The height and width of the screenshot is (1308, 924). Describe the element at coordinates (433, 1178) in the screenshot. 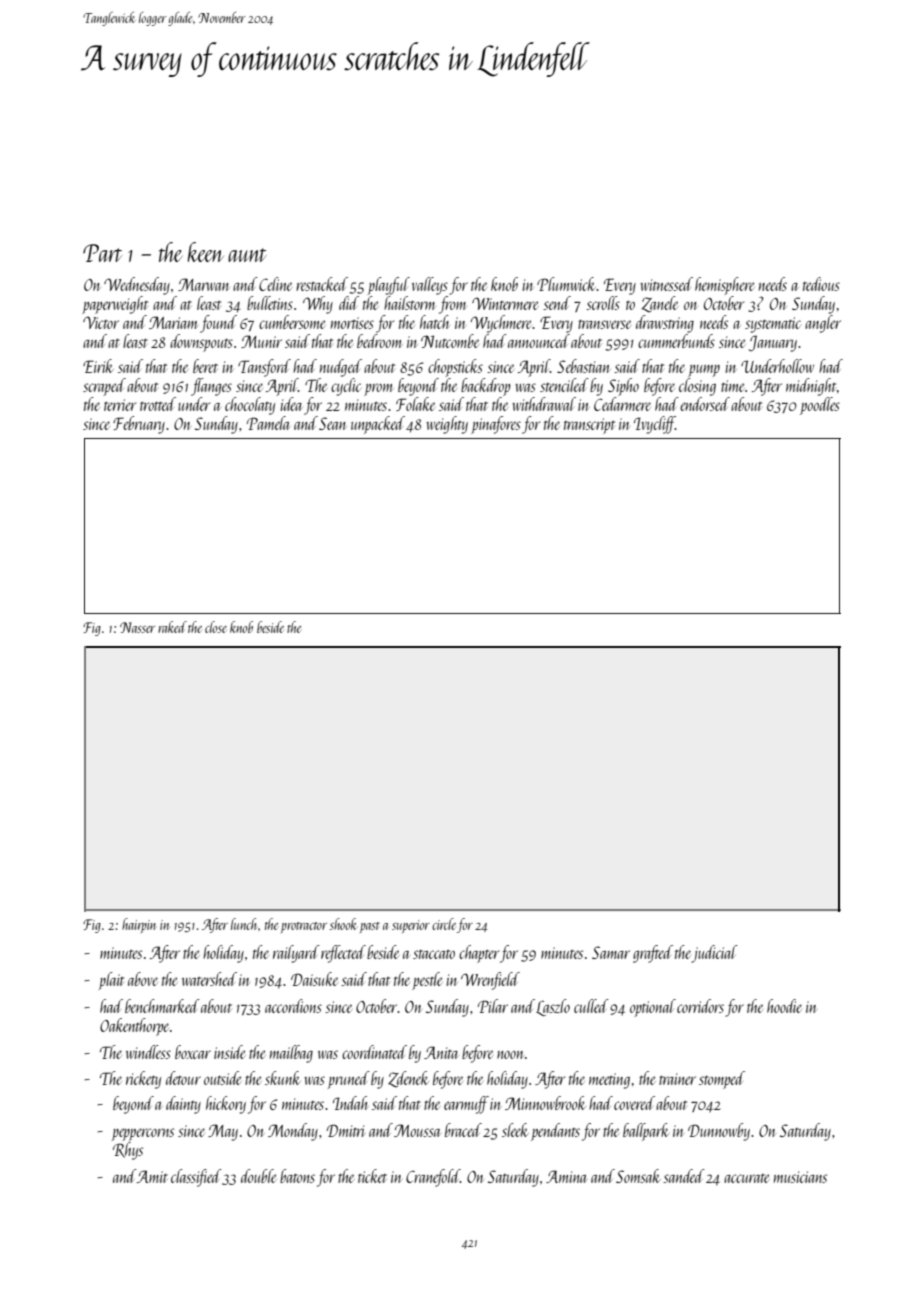

I see `Cranefold` at that location.
